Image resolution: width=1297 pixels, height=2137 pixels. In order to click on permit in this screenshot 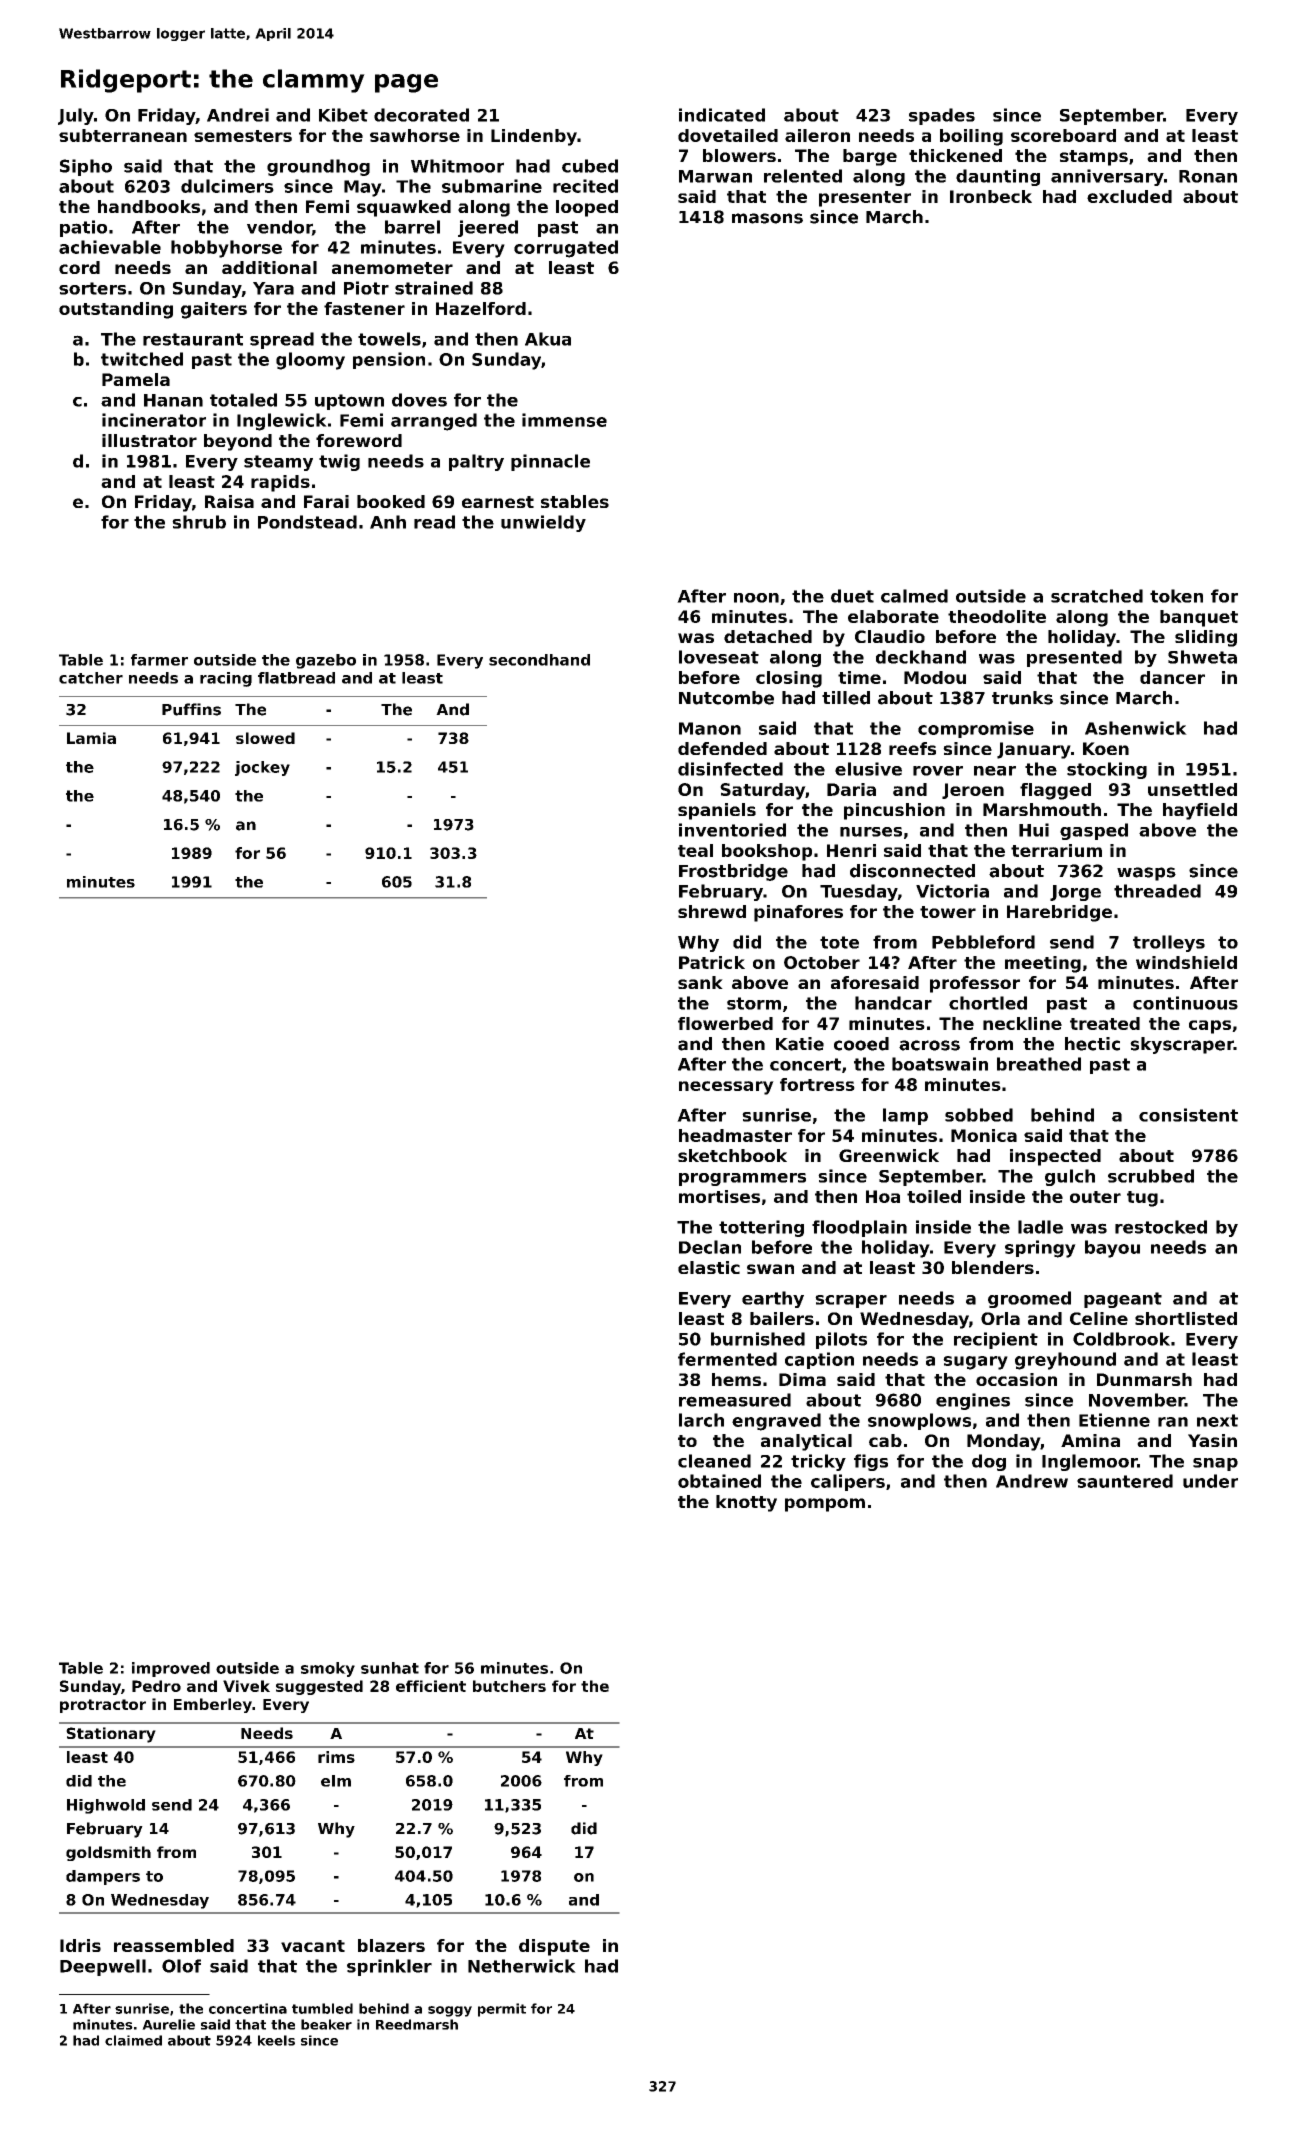, I will do `click(502, 2010)`.
